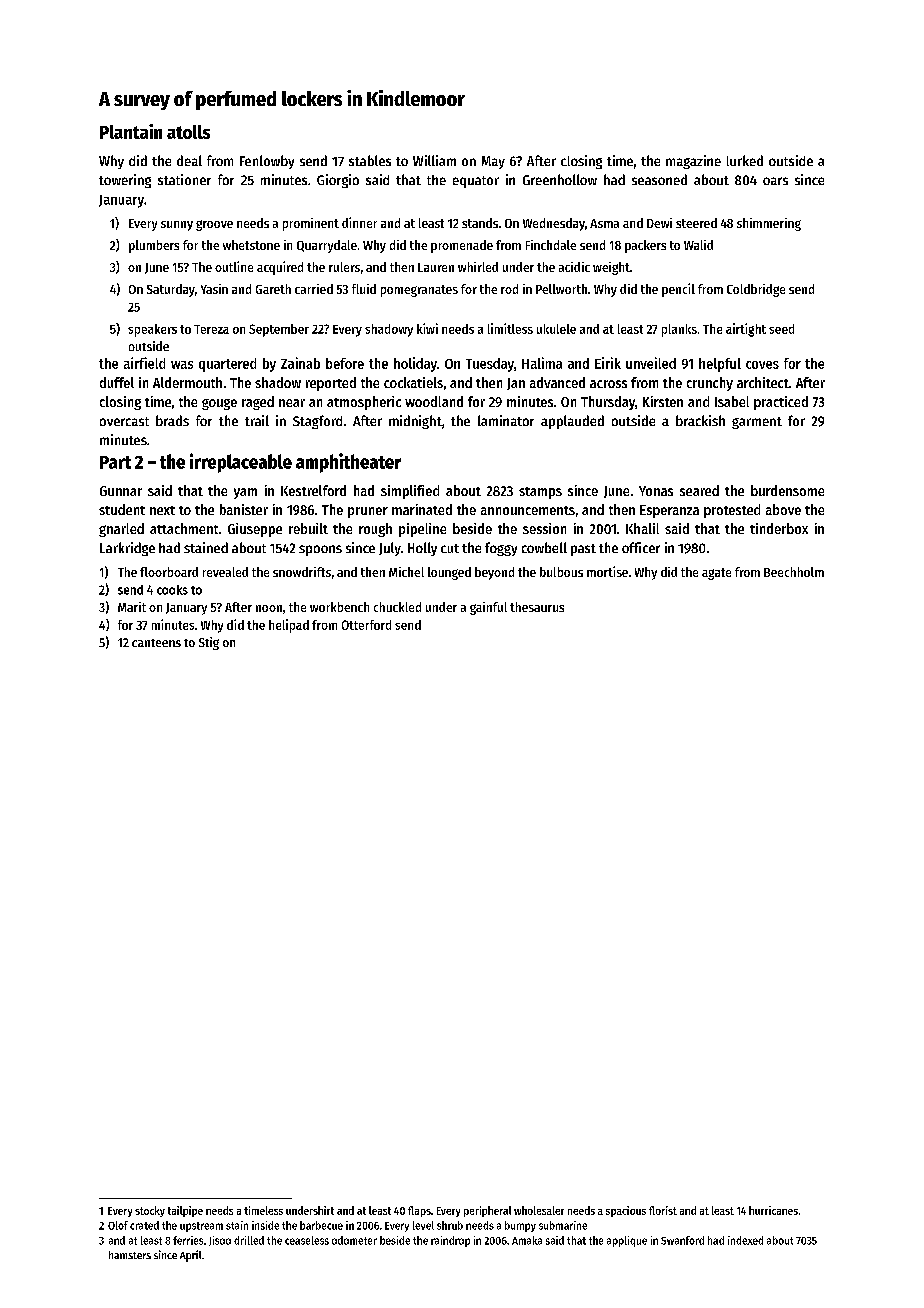  I want to click on speakers, so click(152, 330).
